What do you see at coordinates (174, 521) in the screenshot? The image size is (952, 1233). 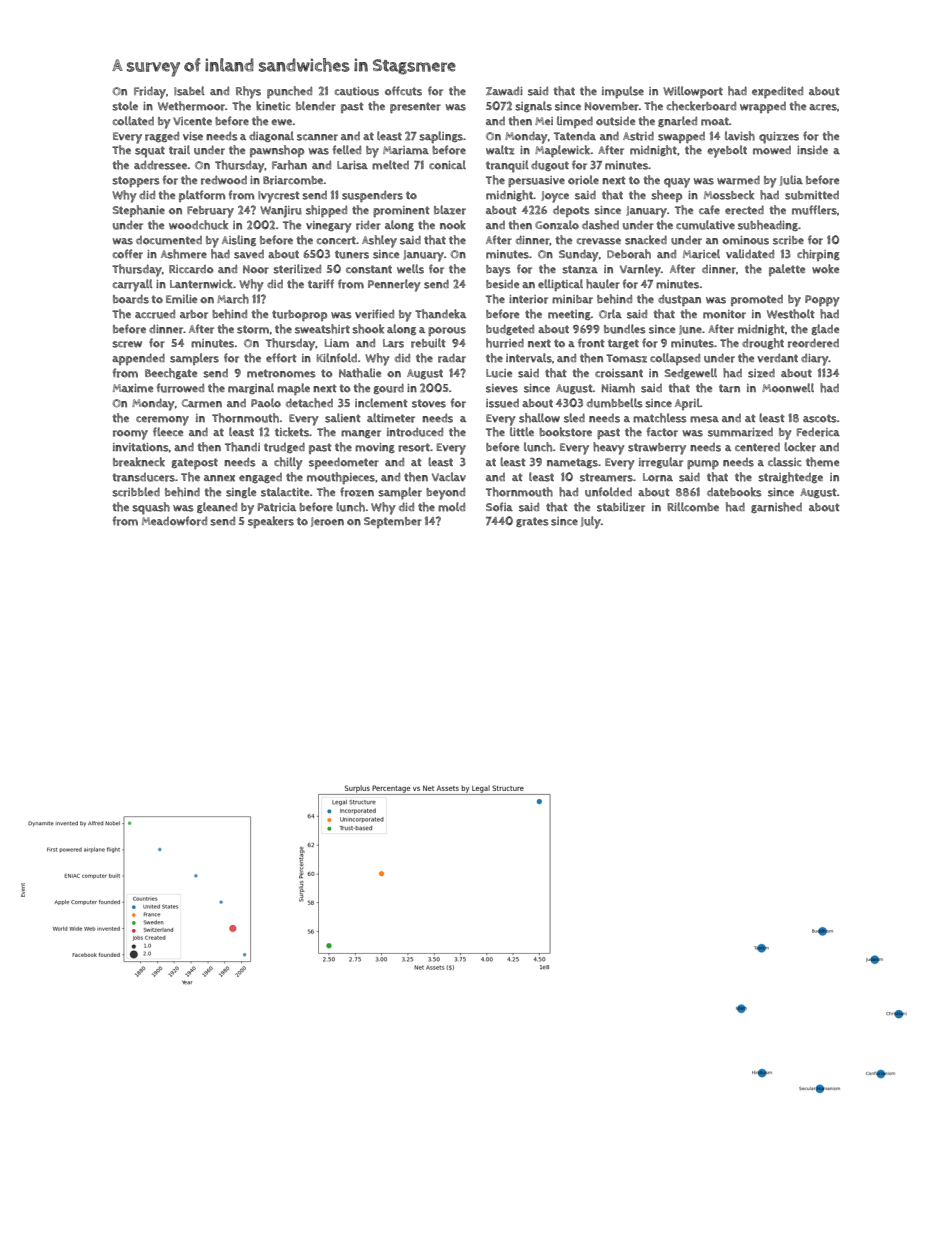 I see `Meadowford` at bounding box center [174, 521].
